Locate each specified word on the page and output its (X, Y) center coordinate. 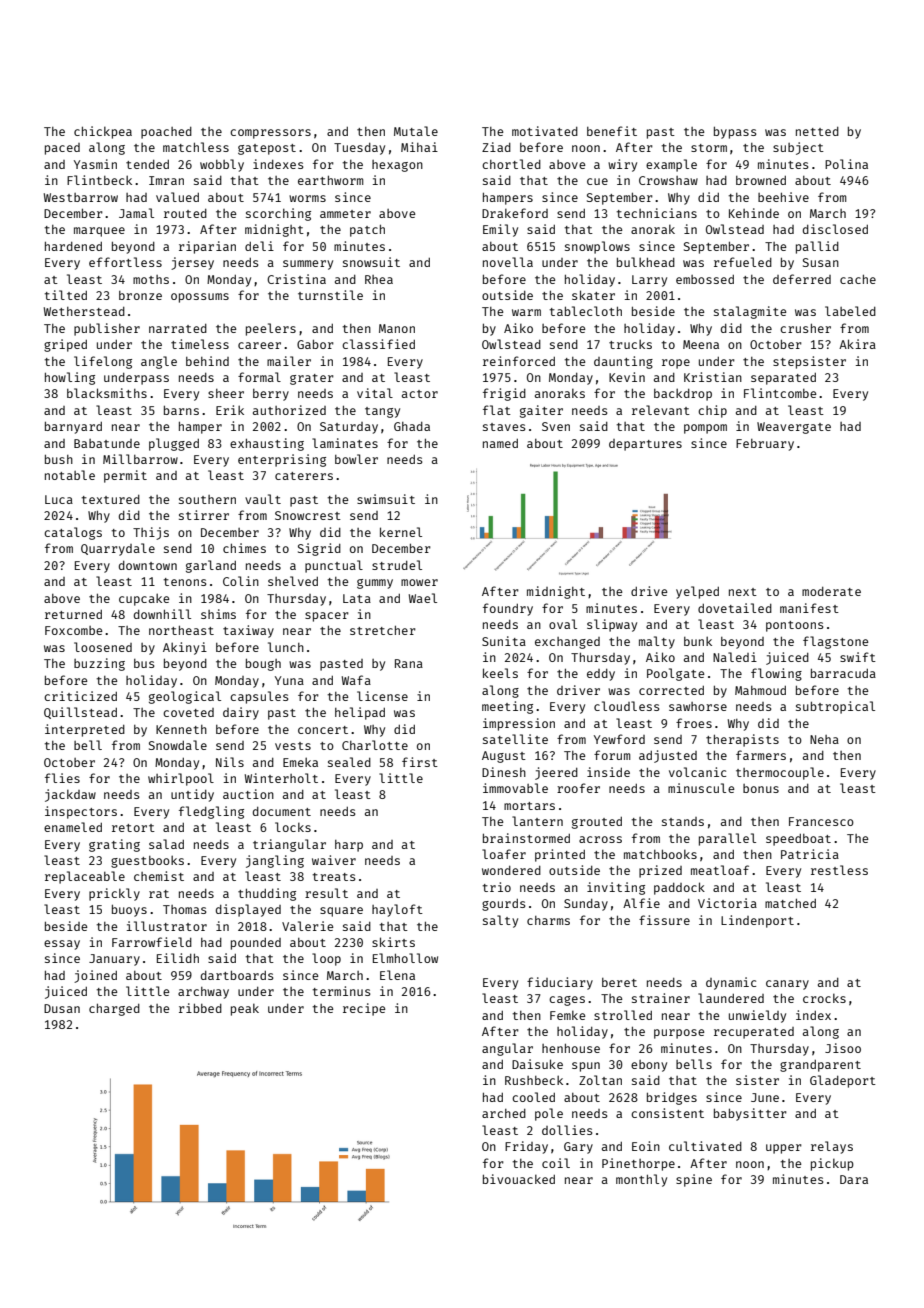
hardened (73, 246)
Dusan (62, 1008)
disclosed (835, 229)
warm (526, 312)
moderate (831, 591)
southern (207, 499)
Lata (357, 598)
